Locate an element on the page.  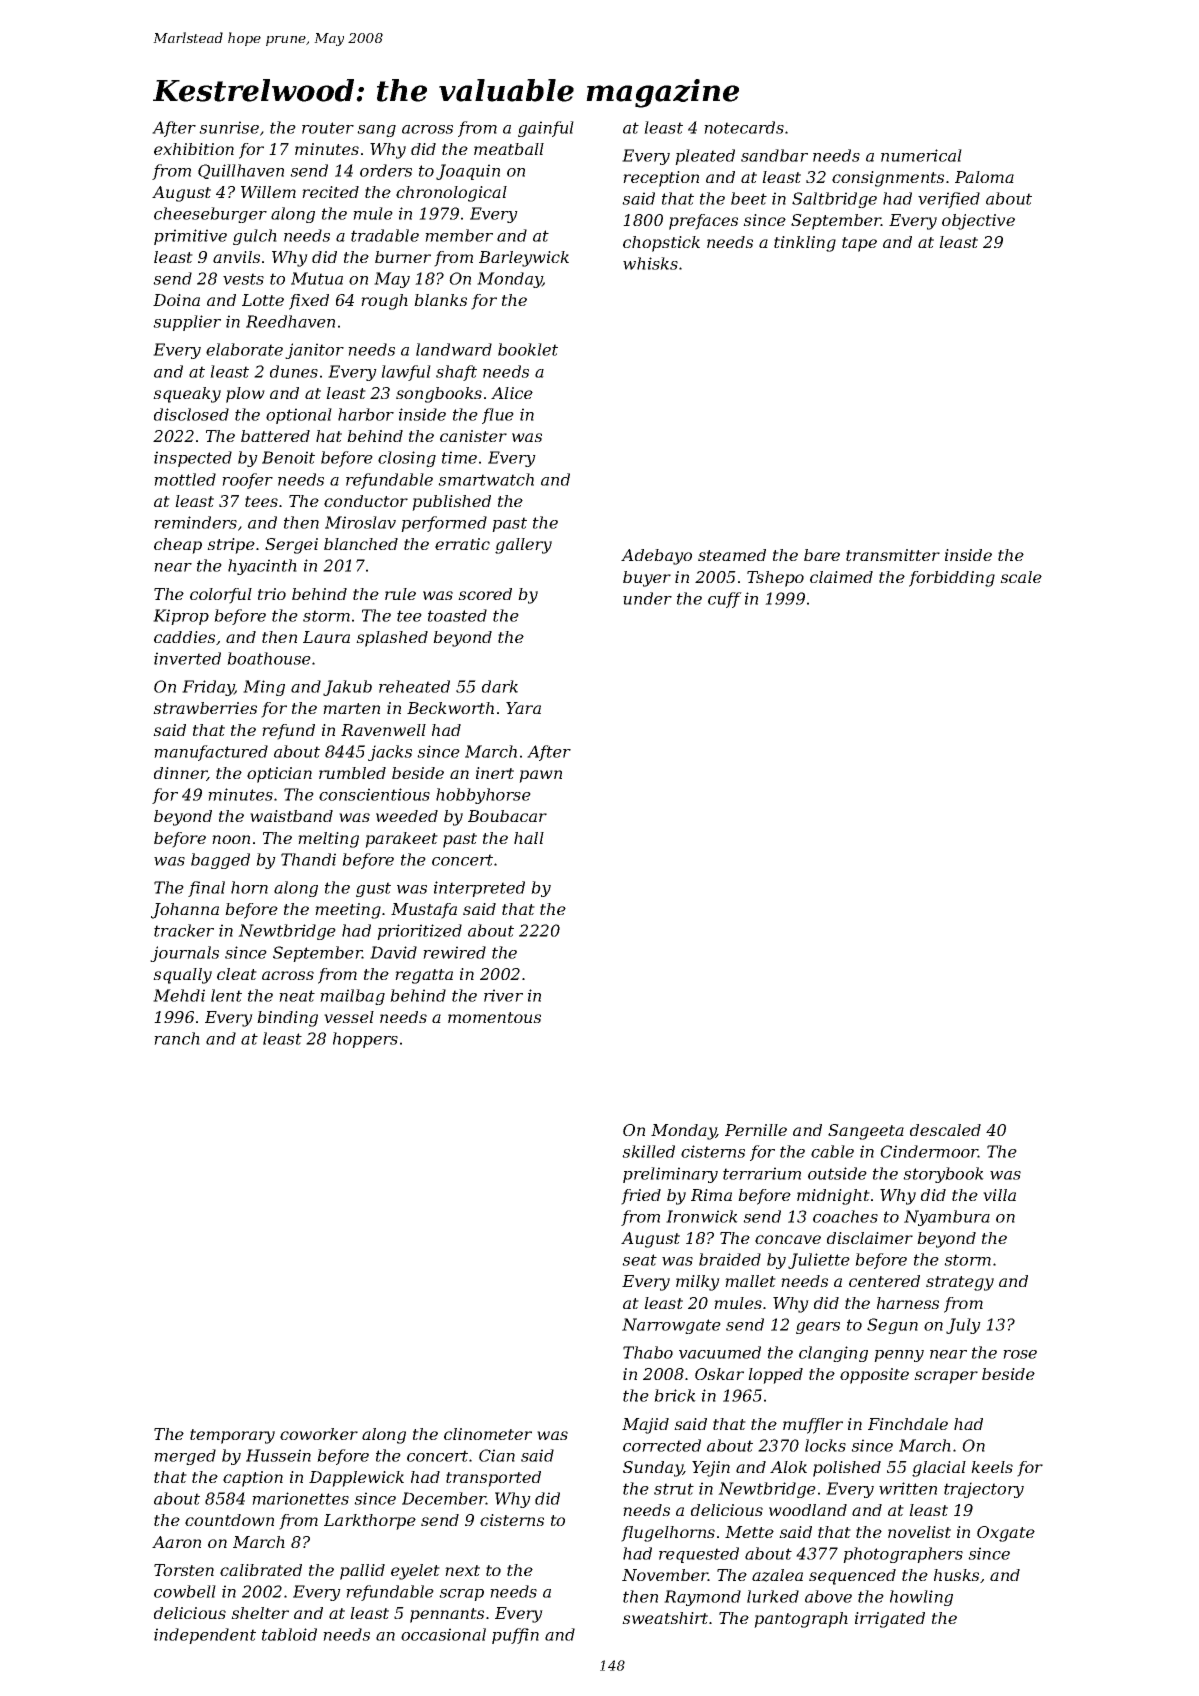
Thandi is located at coordinates (308, 859).
